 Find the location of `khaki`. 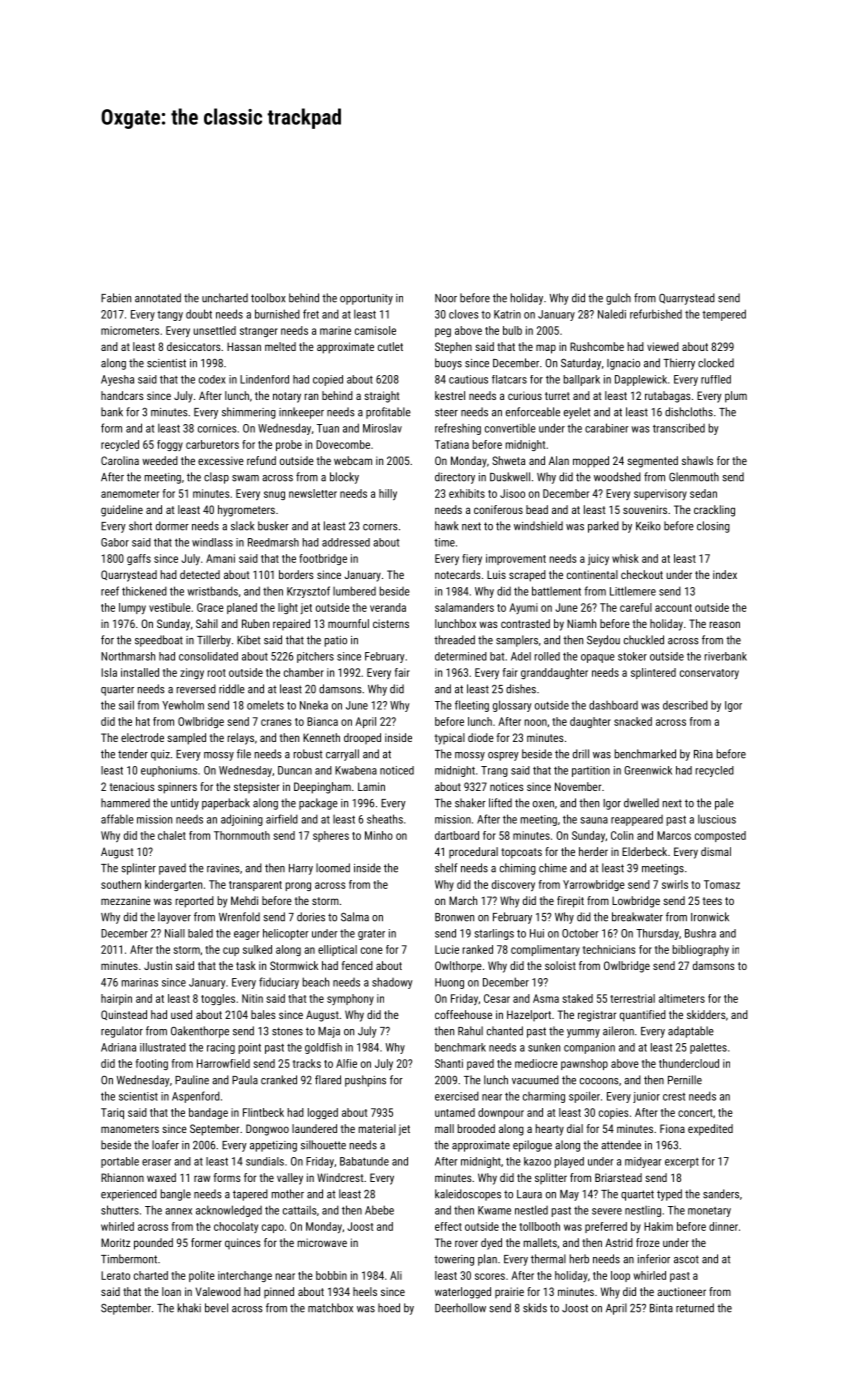

khaki is located at coordinates (189, 1308).
